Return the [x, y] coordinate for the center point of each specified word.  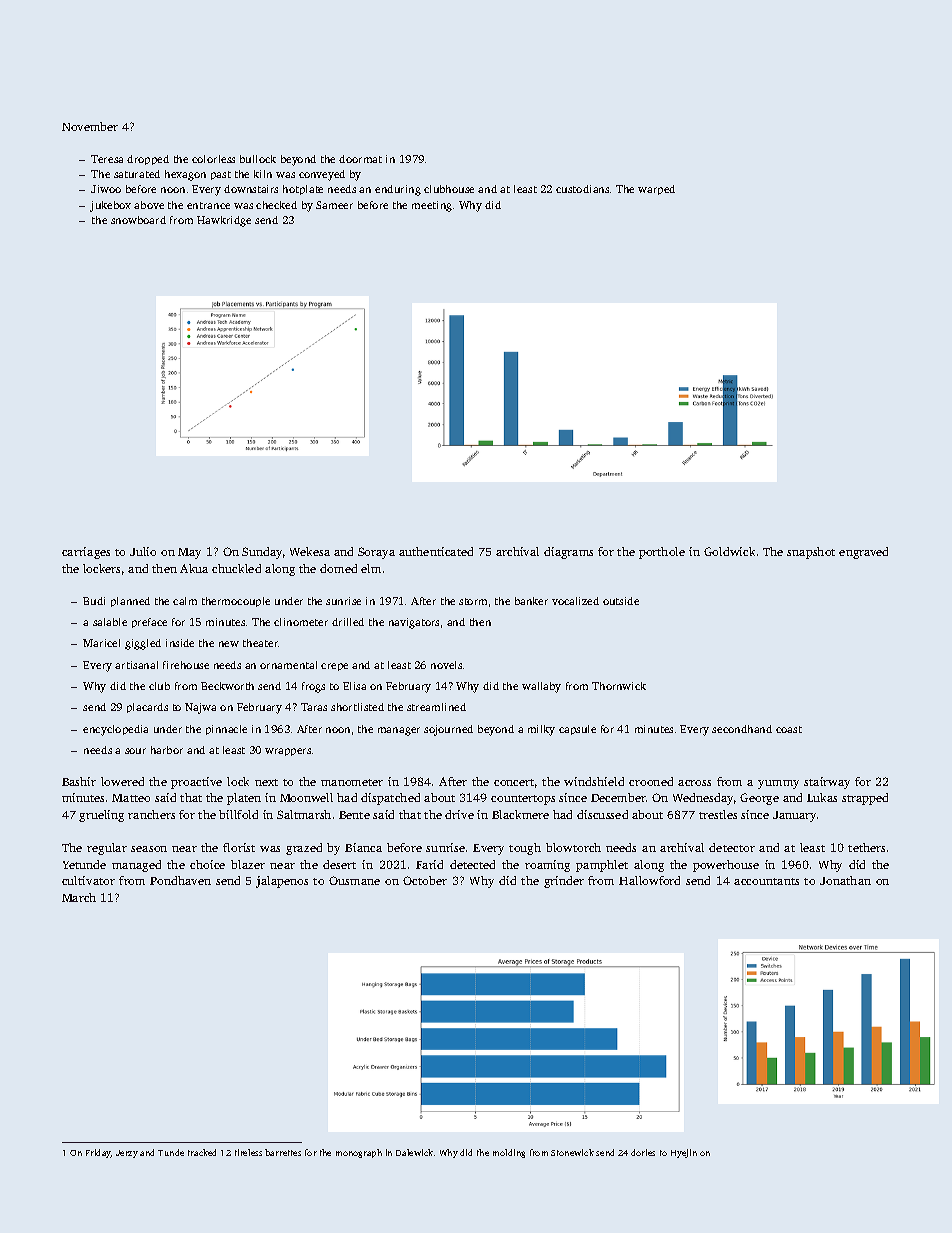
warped [656, 190]
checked [276, 205]
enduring [398, 190]
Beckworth [227, 686]
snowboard [138, 220]
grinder [564, 882]
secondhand [742, 729]
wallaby [541, 687]
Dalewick [414, 1152]
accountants [766, 881]
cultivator [88, 880]
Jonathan [845, 880]
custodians [582, 189]
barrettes [283, 1152]
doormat [360, 159]
